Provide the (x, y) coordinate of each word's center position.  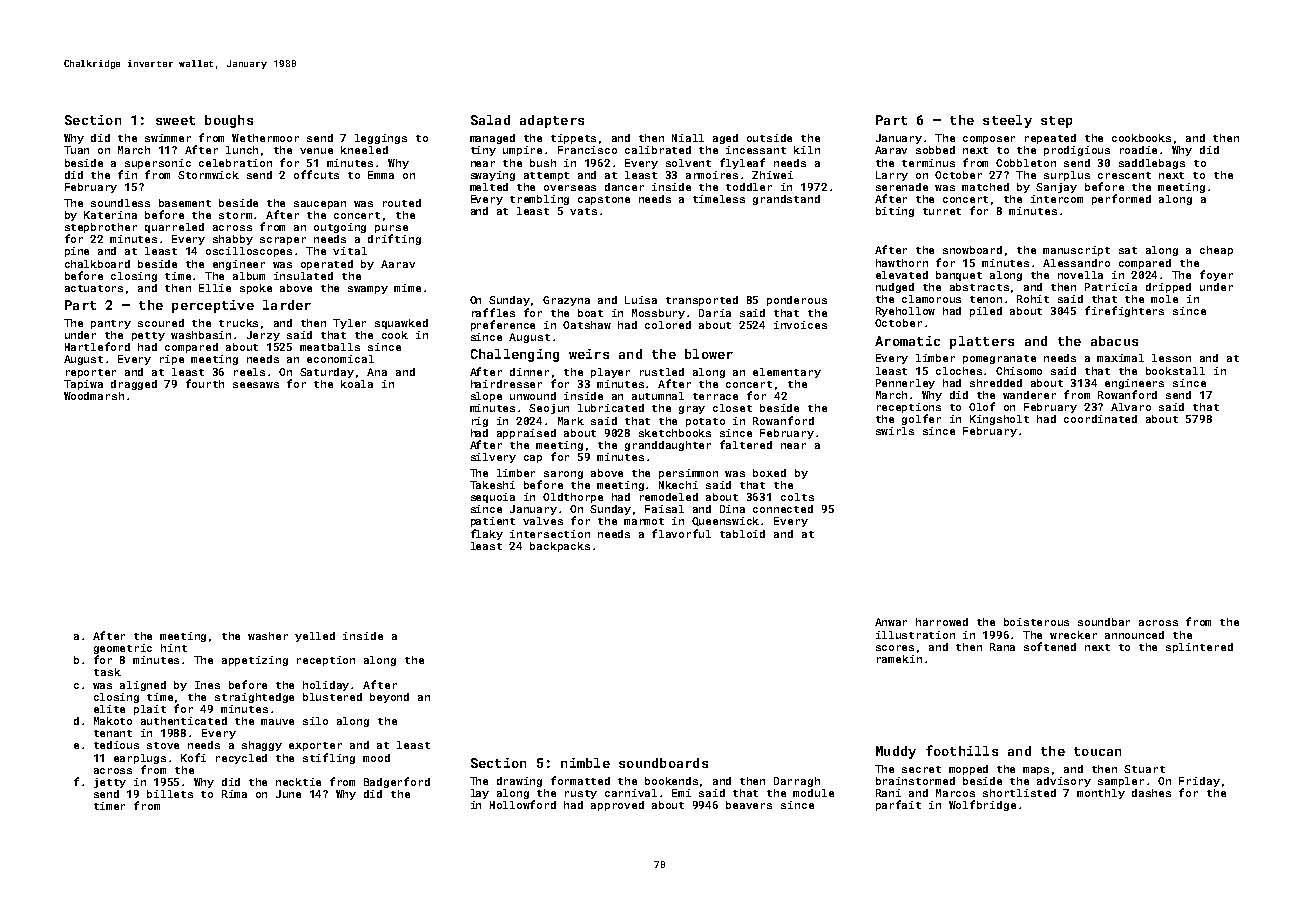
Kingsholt (999, 420)
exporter (315, 746)
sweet (175, 120)
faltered (746, 444)
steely (1007, 121)
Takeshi (492, 485)
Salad (490, 120)
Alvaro (1131, 407)
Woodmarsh (94, 396)
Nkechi (678, 485)
